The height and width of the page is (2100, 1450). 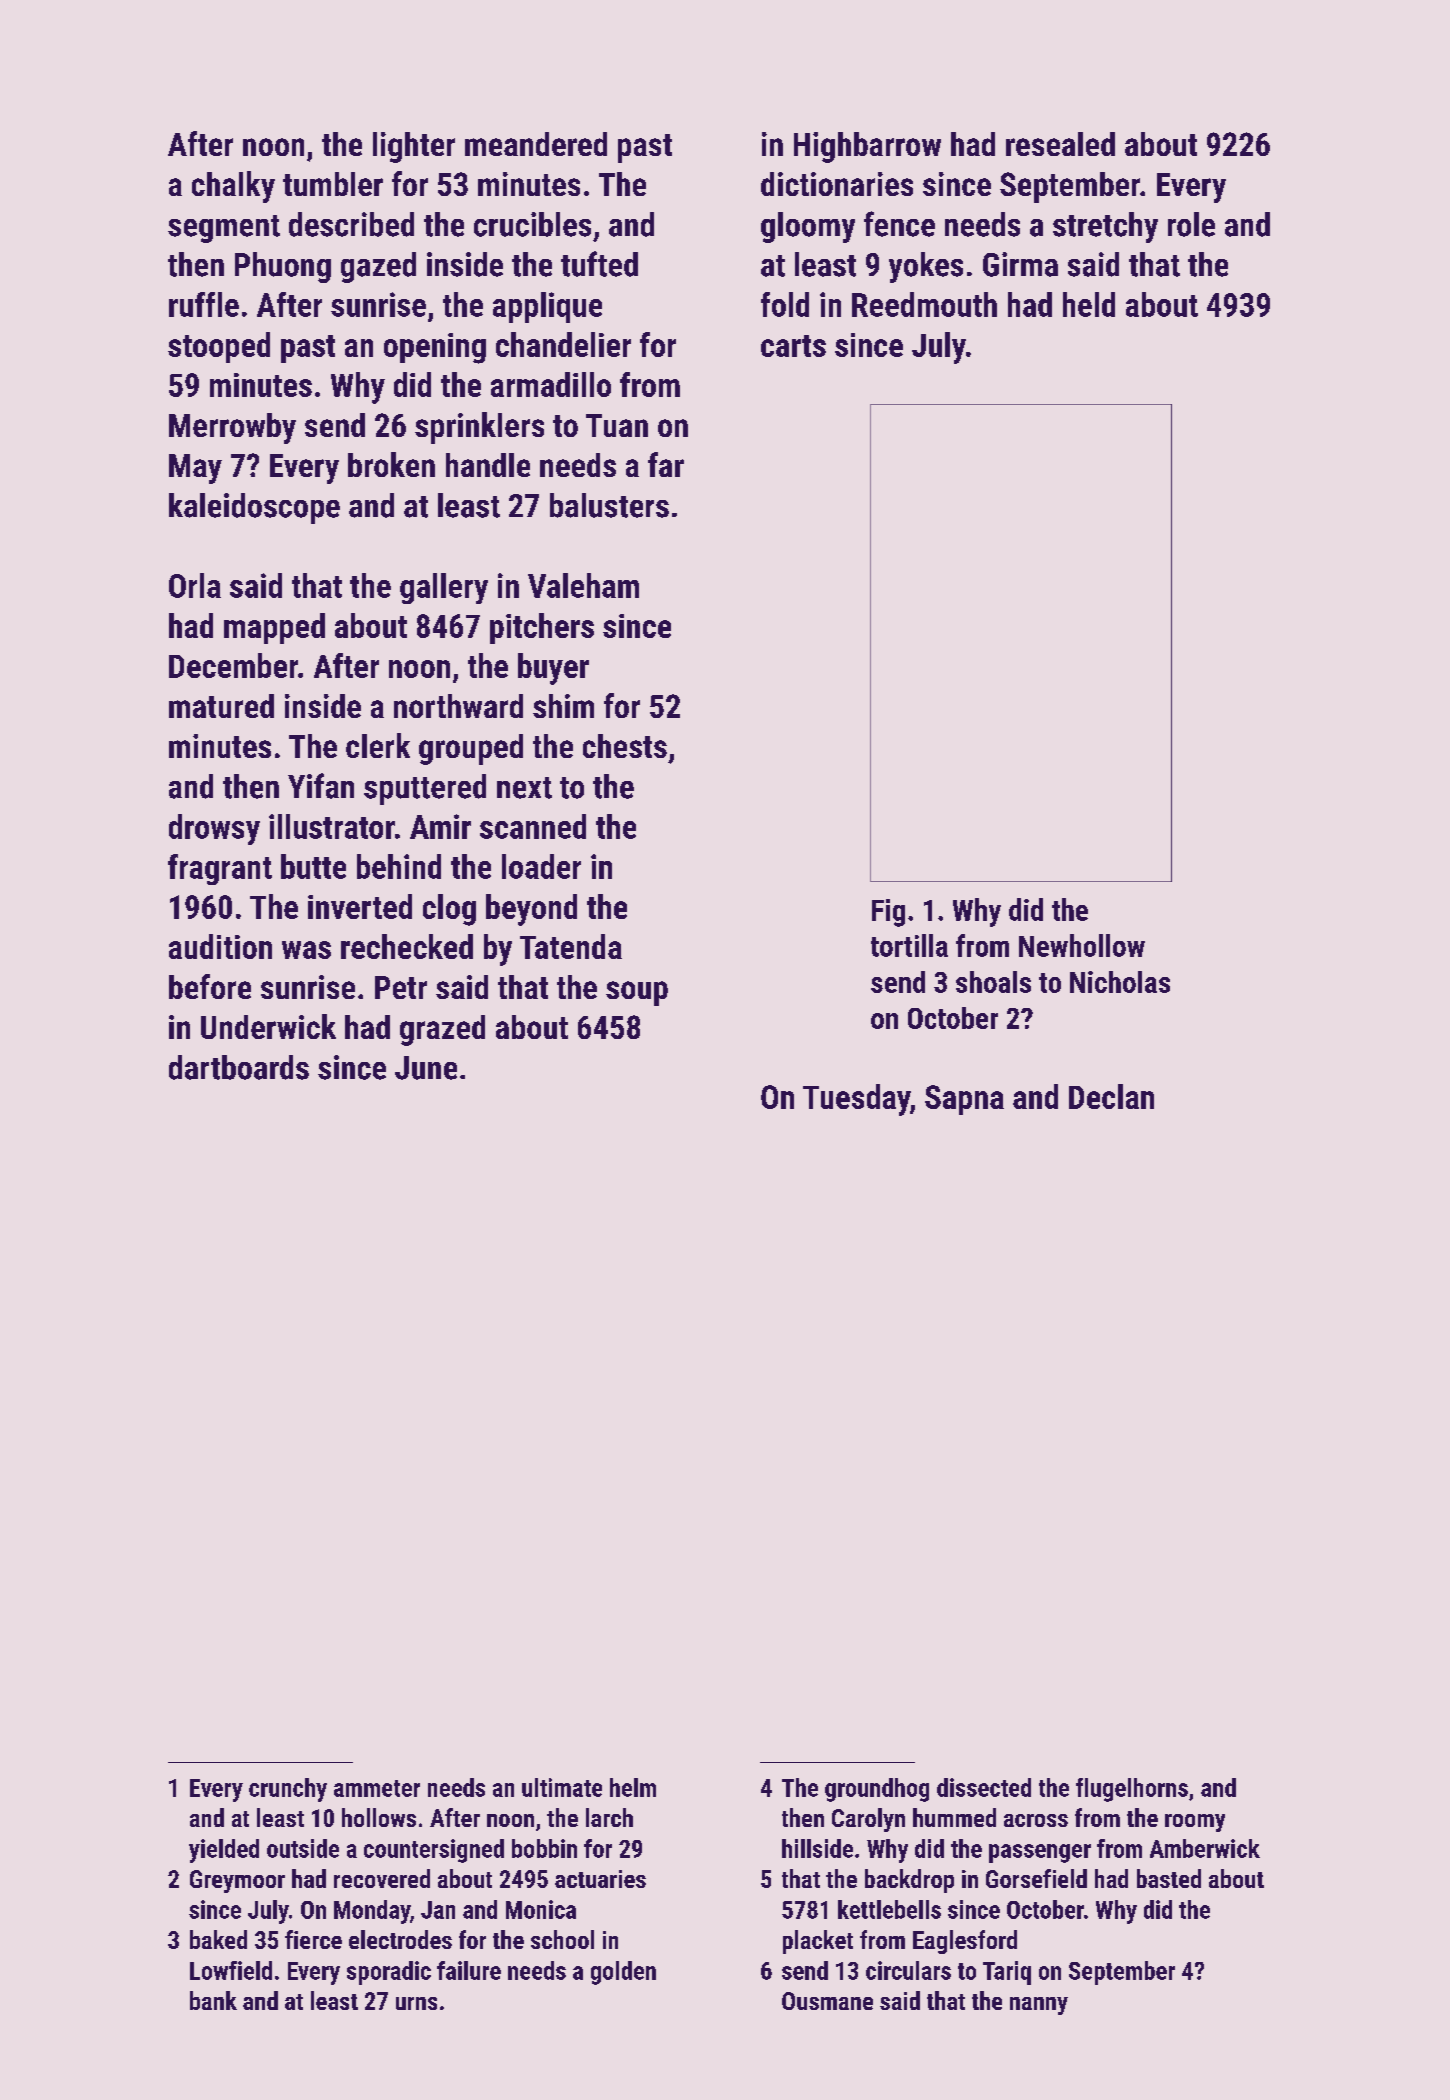 I want to click on role, so click(x=1191, y=224).
